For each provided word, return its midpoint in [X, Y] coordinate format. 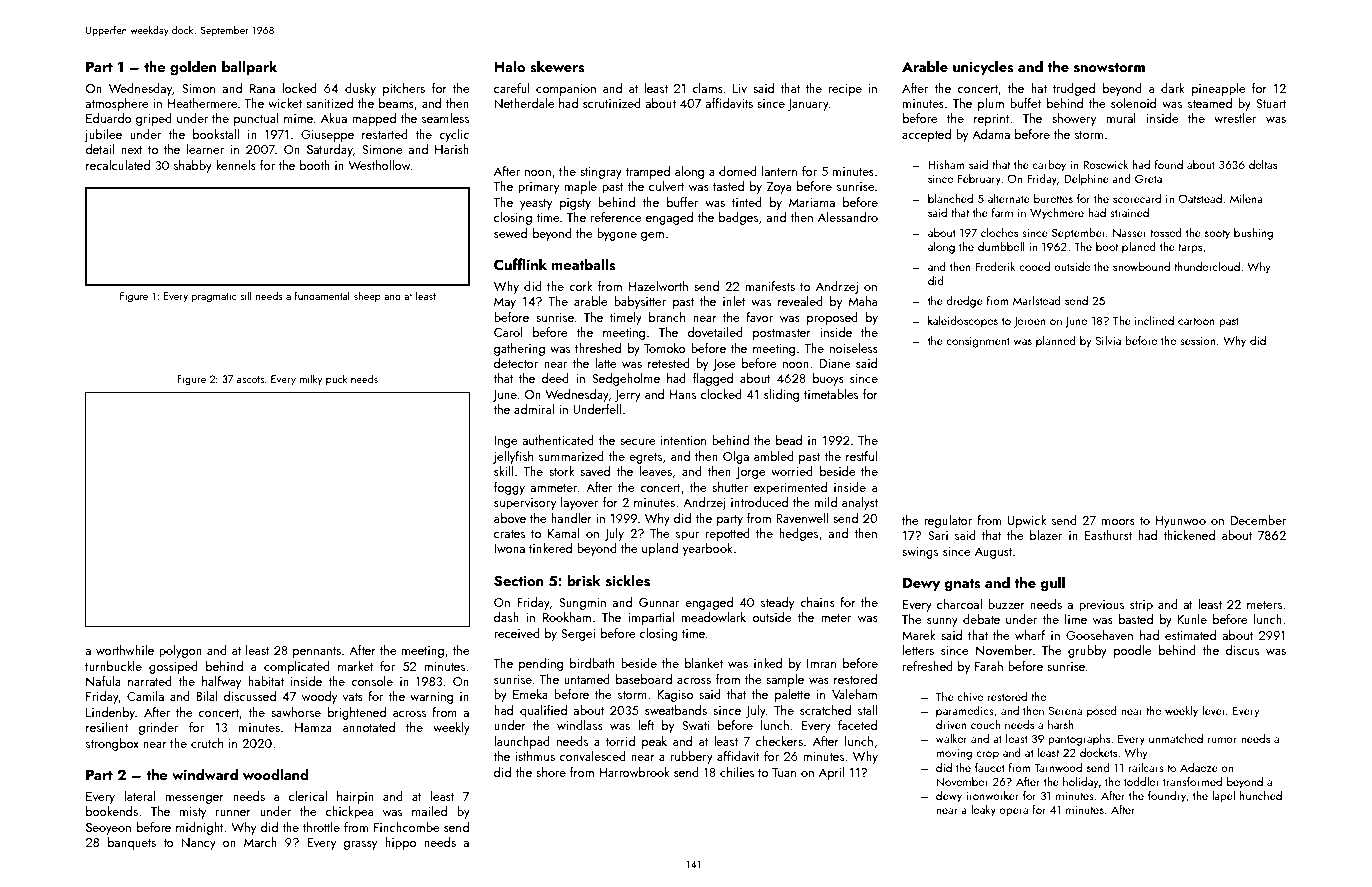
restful [861, 456]
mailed [429, 811]
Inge [506, 442]
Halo [509, 66]
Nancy [198, 844]
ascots [250, 379]
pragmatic [214, 297]
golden [193, 68]
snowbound [1141, 266]
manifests [770, 286]
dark [1173, 88]
